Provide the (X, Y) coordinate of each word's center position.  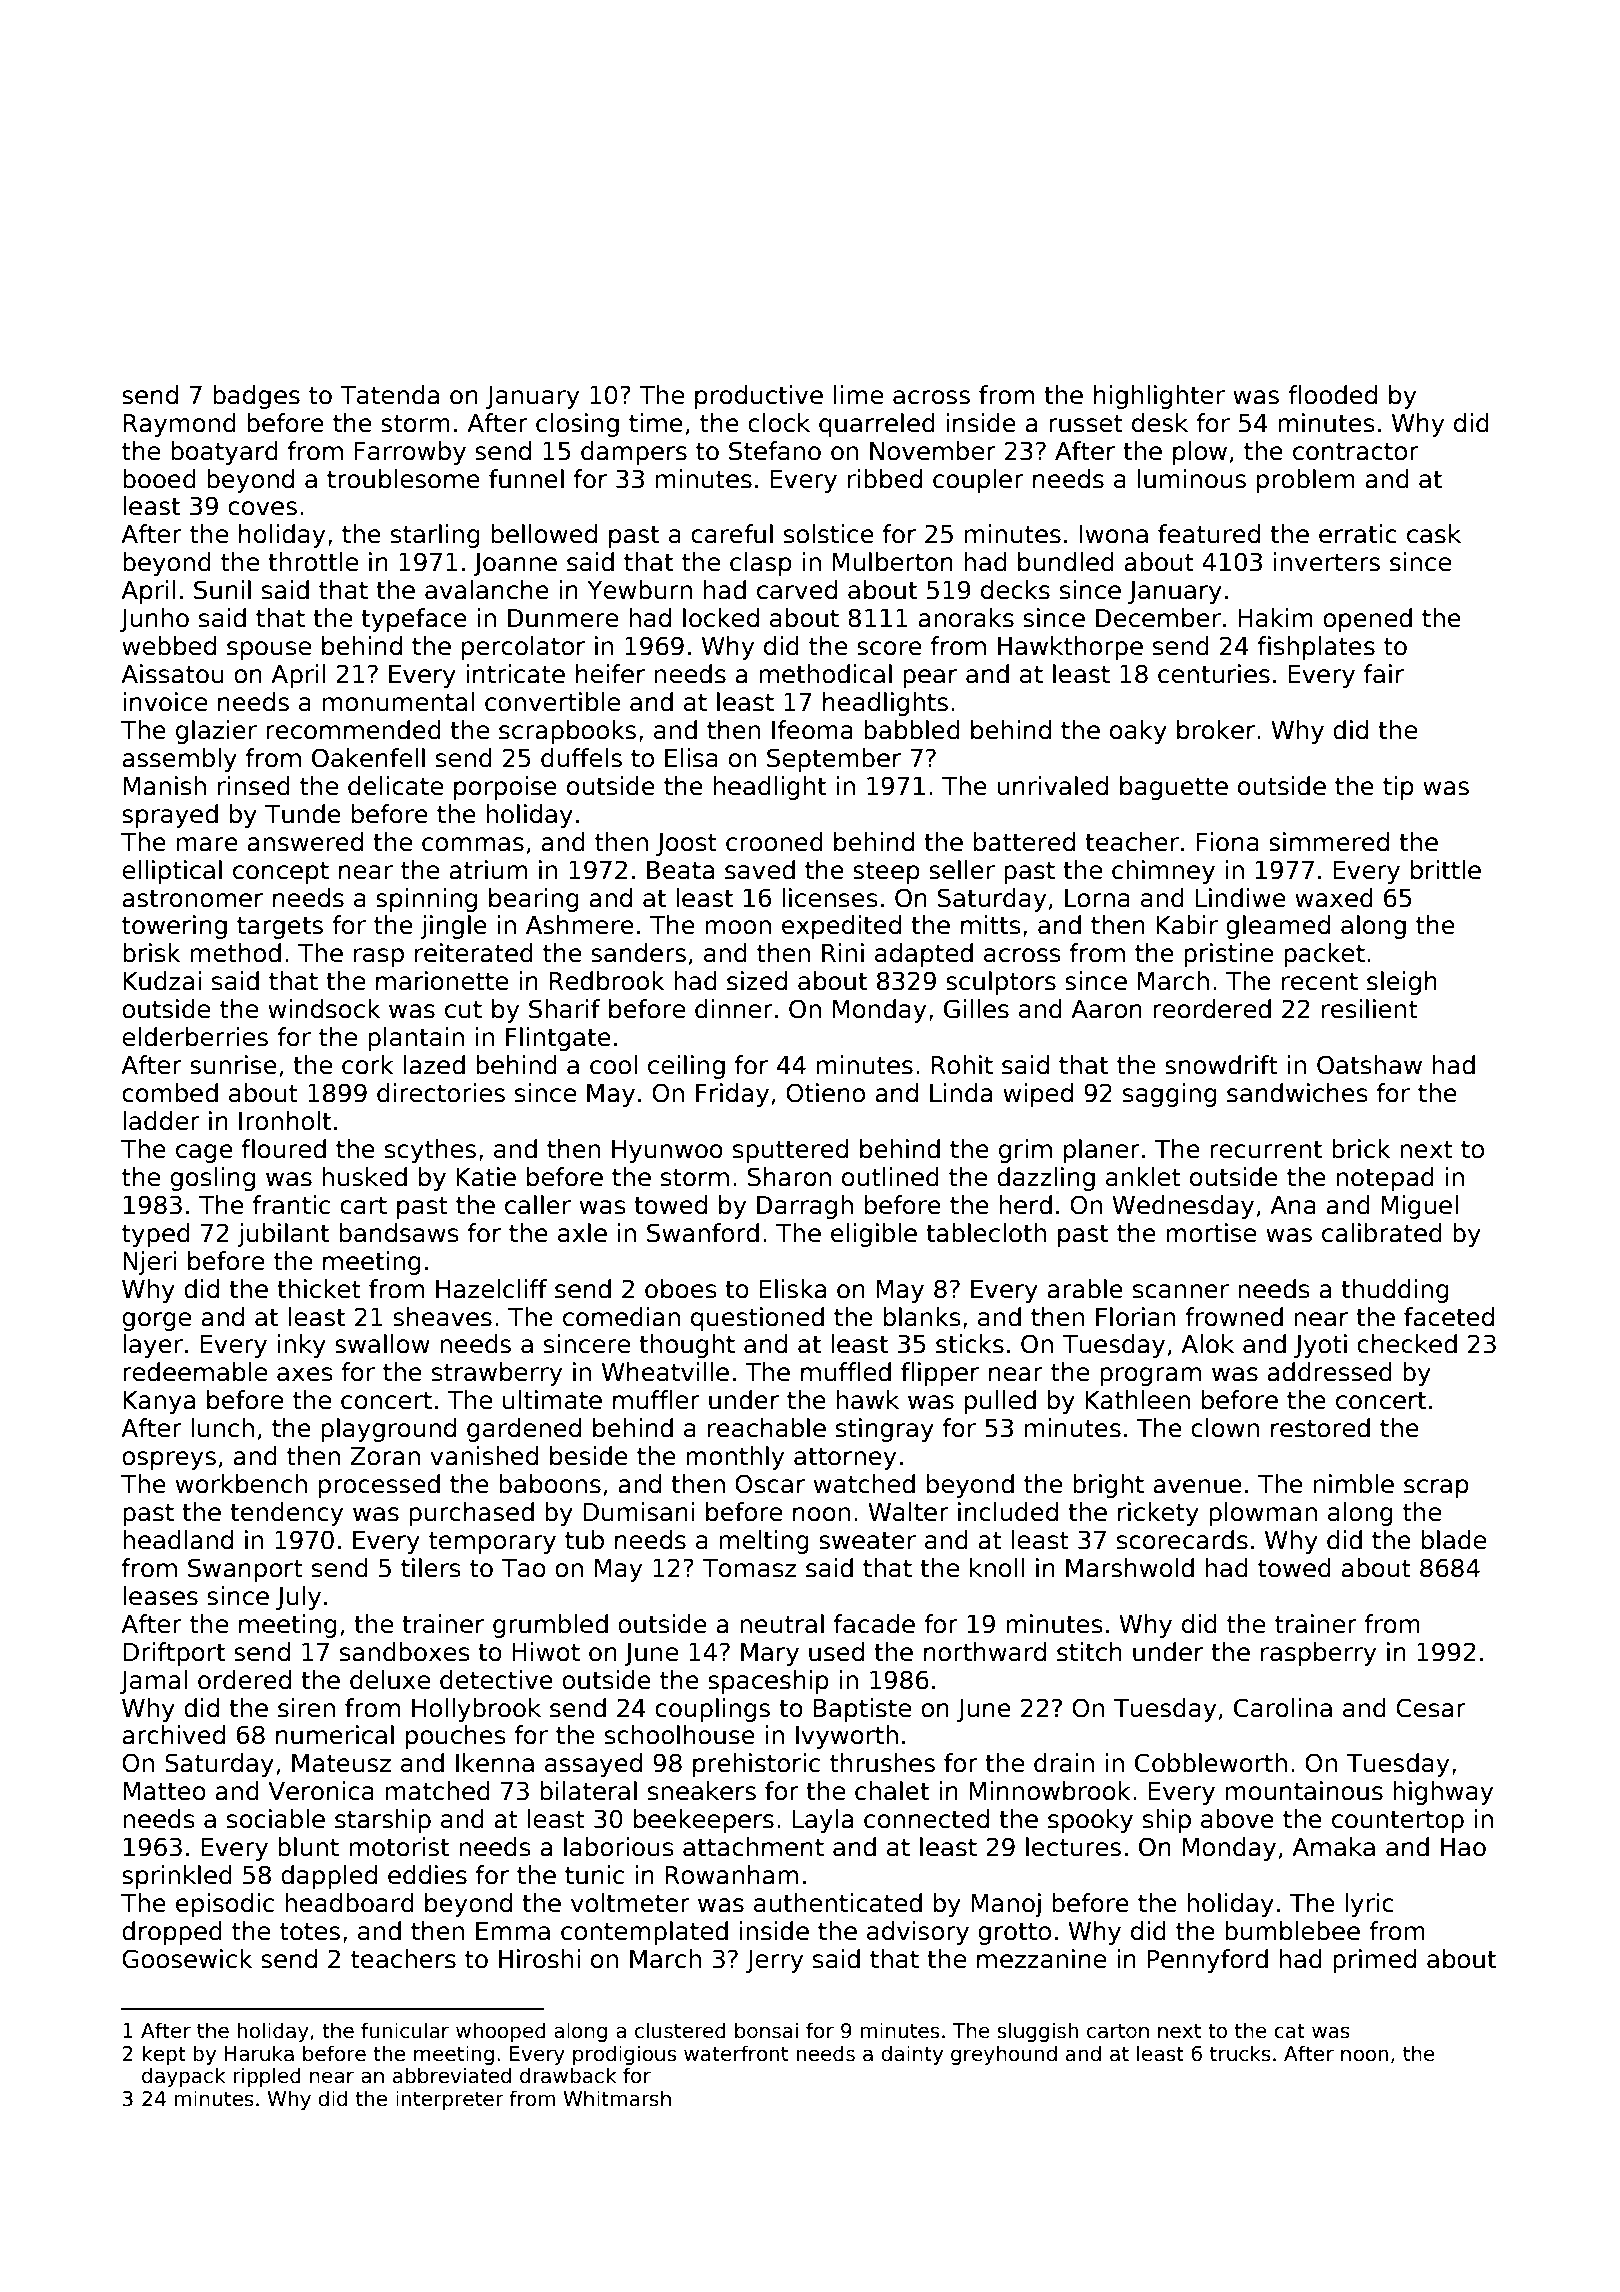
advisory (918, 1933)
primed (1374, 1961)
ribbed (885, 479)
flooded (1332, 395)
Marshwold (1130, 1568)
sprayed (170, 816)
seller (962, 870)
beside (589, 1456)
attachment (753, 1847)
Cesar (1431, 1708)
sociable (276, 1819)
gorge (156, 1321)
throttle (313, 562)
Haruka (259, 2053)
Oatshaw (1369, 1065)
